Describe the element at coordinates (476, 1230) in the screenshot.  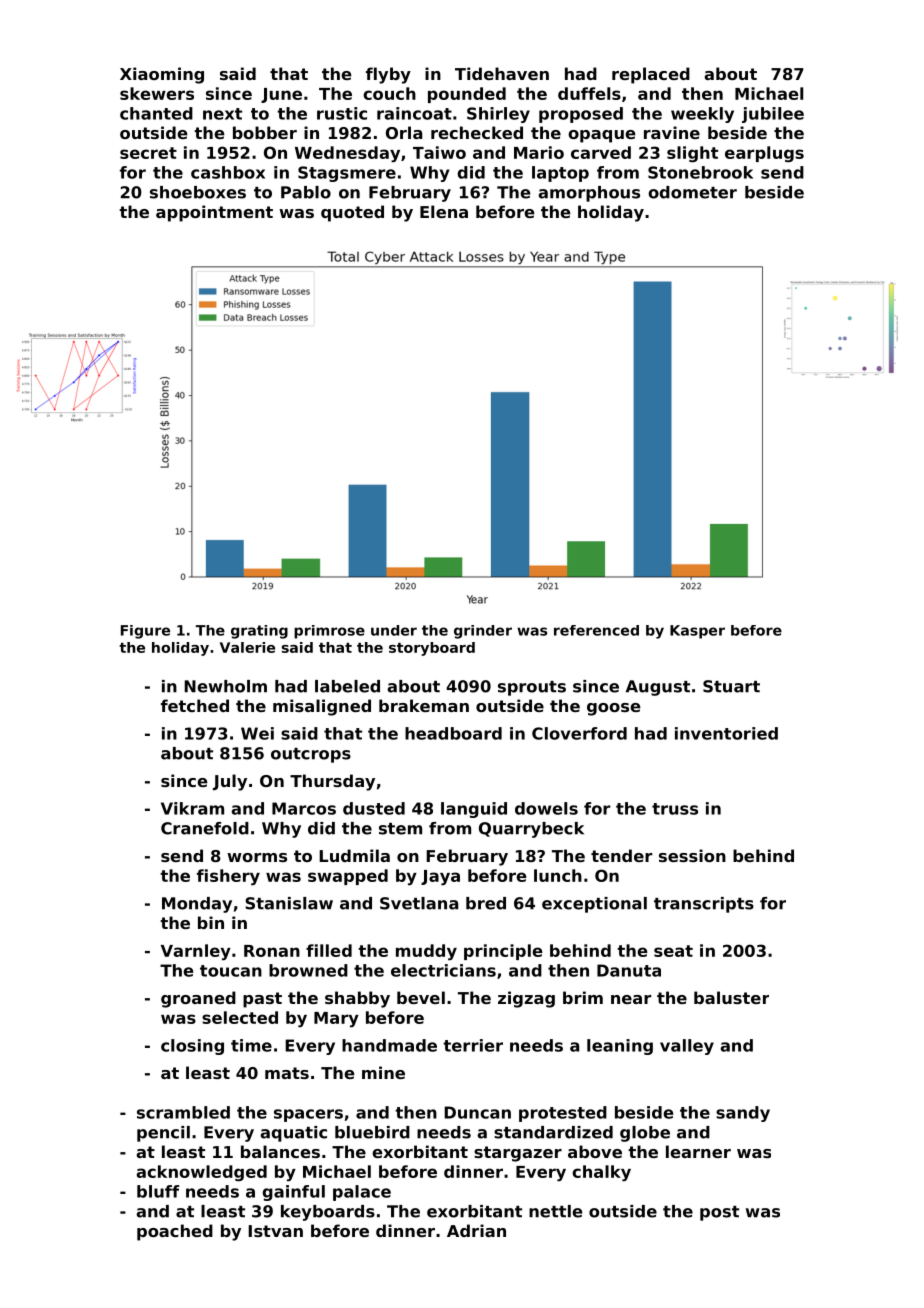
I see `Adrian` at that location.
